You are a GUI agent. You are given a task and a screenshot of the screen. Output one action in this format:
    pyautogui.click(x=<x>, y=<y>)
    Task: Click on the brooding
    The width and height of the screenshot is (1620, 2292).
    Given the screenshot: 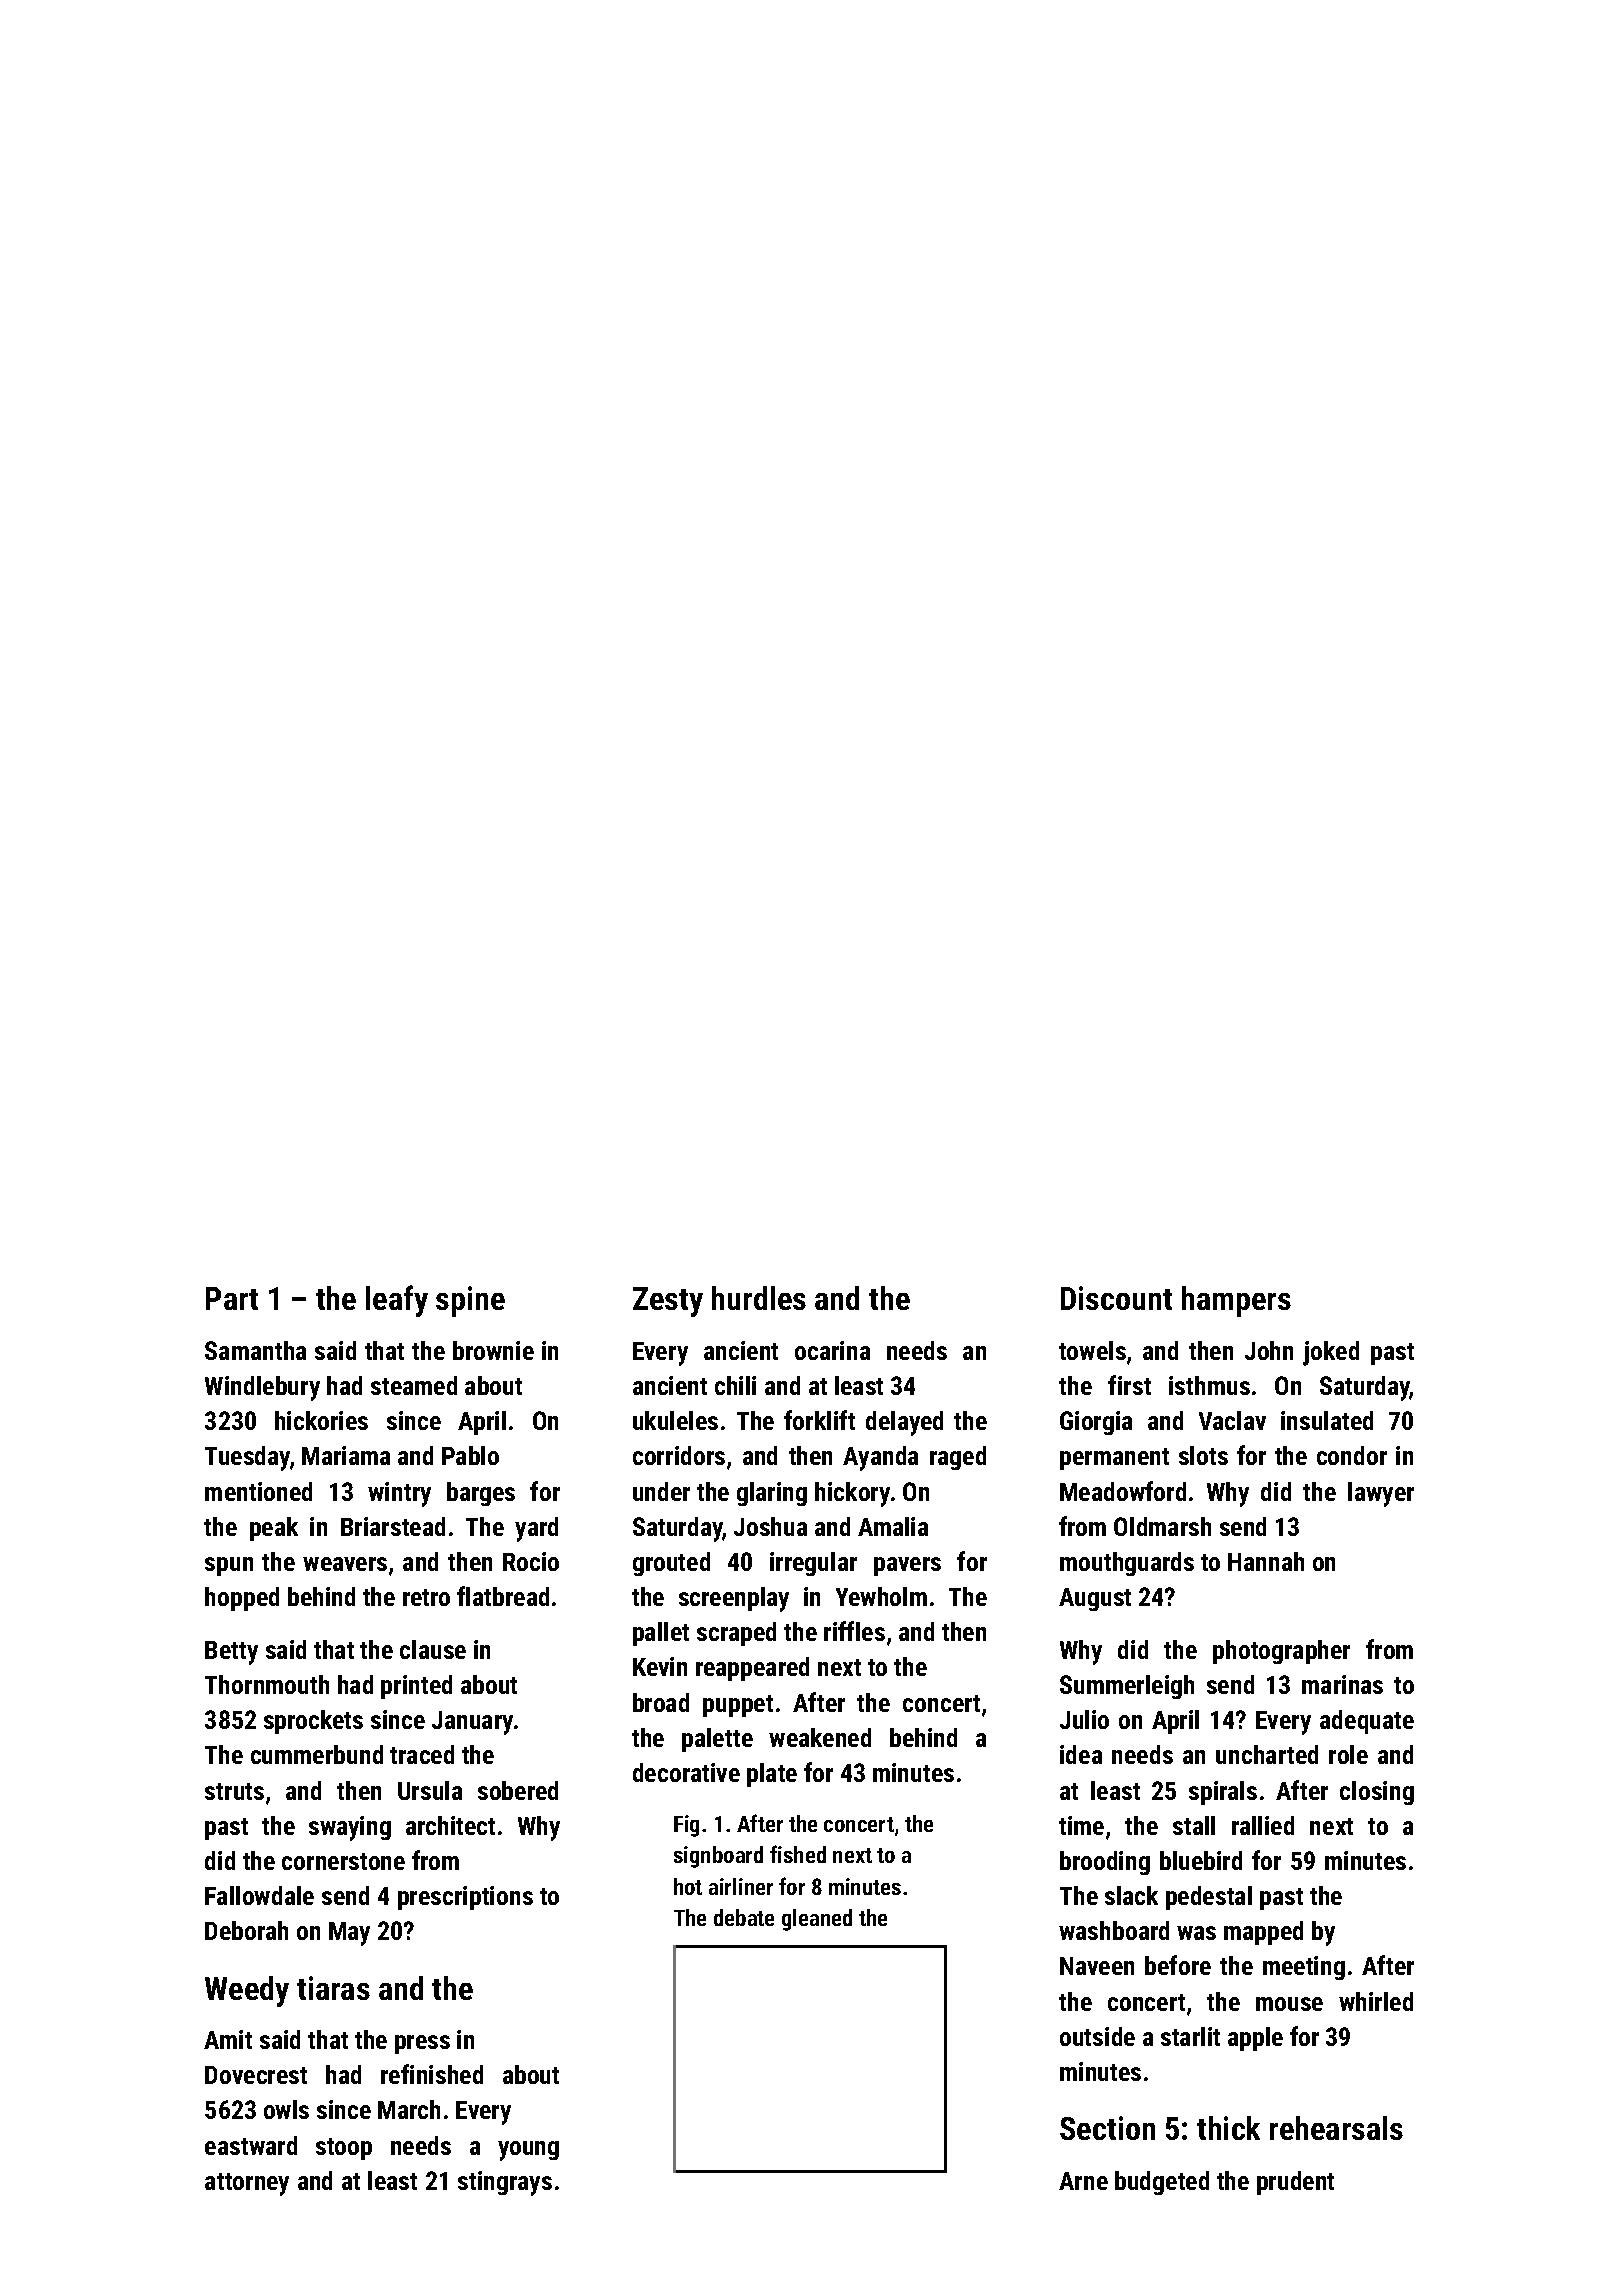 What is the action you would take?
    pyautogui.click(x=1105, y=1863)
